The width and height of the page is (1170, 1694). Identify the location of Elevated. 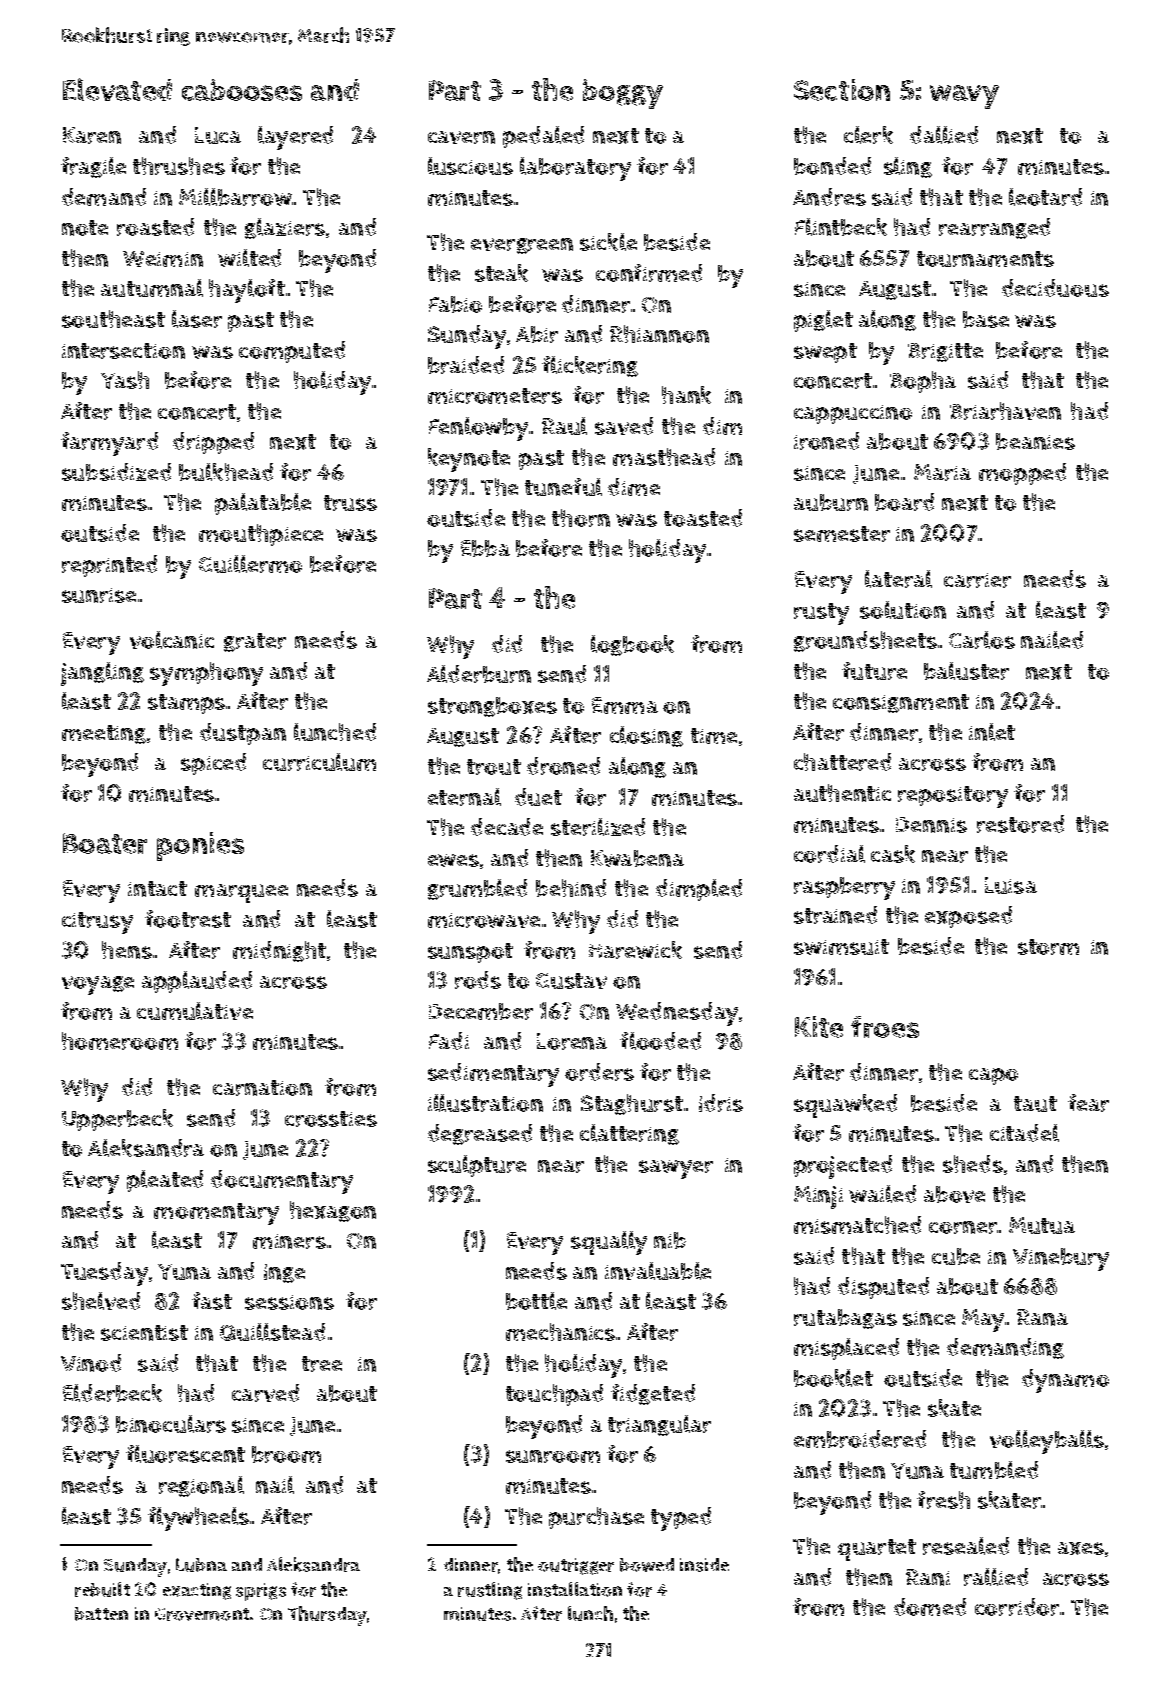
(117, 89).
